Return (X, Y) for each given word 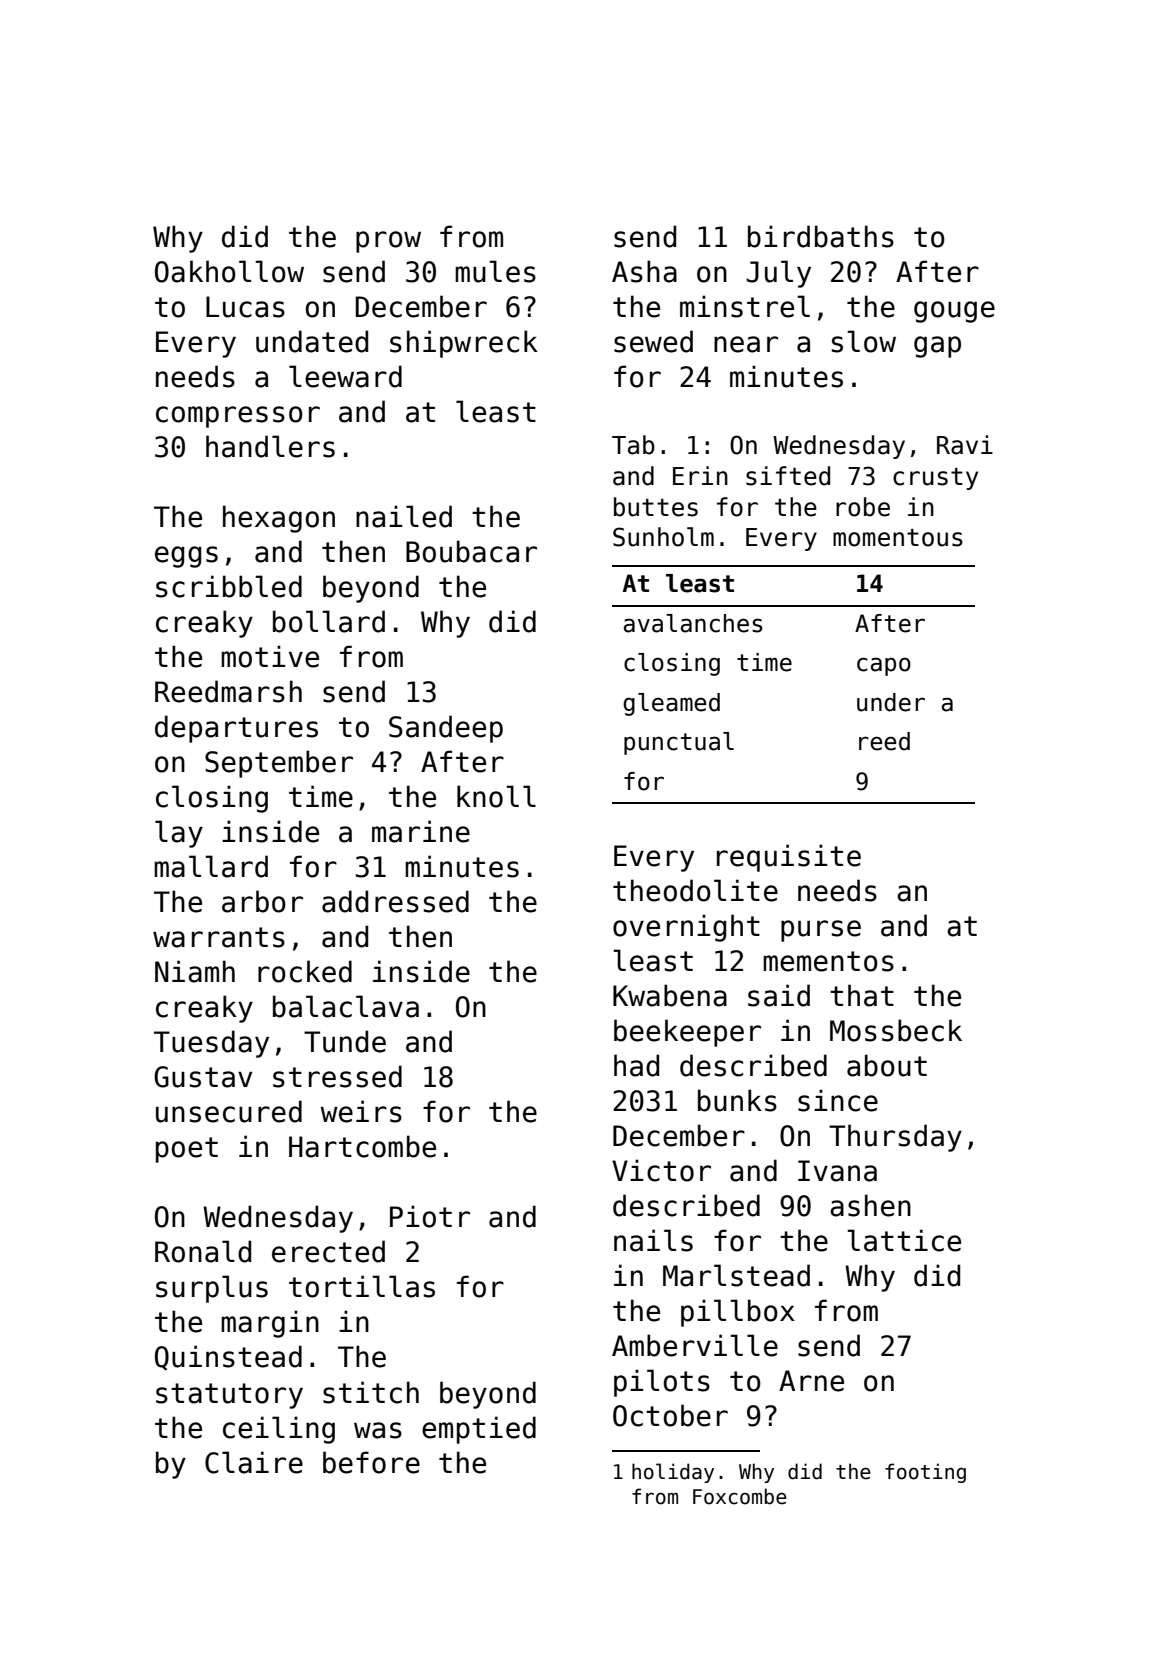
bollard (329, 621)
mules (495, 271)
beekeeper (687, 1033)
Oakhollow (229, 271)
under (891, 702)
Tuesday (211, 1044)
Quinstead (228, 1358)
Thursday (895, 1138)
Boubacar (471, 551)
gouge (954, 312)
